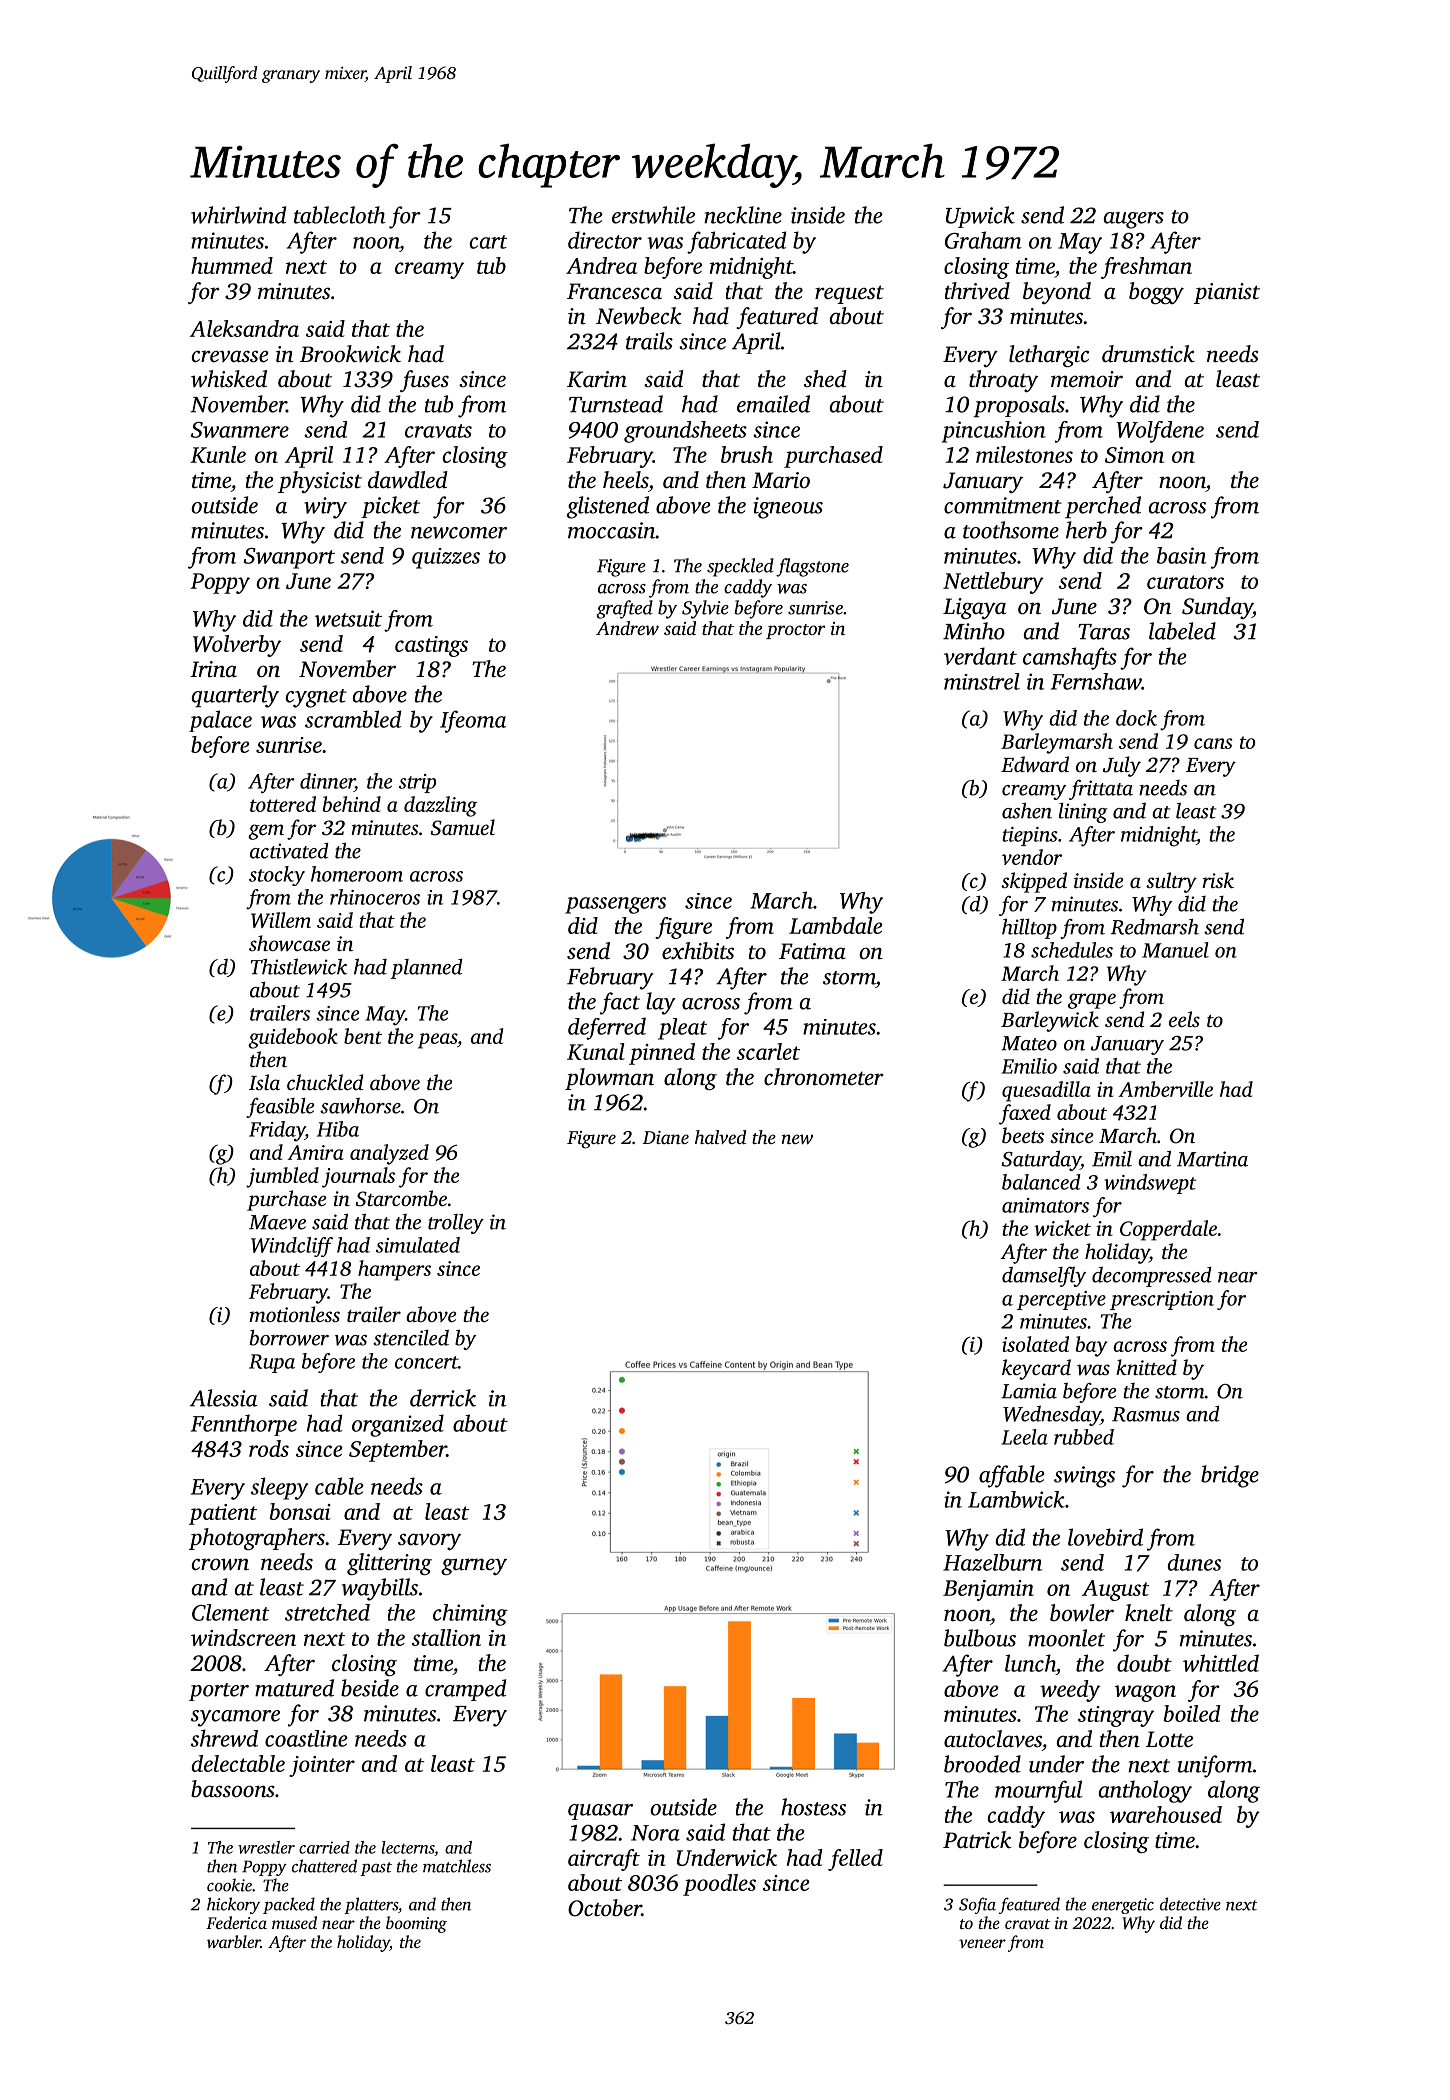 The height and width of the page is (2100, 1450). Describe the element at coordinates (1227, 293) in the page. I see `pianist` at that location.
